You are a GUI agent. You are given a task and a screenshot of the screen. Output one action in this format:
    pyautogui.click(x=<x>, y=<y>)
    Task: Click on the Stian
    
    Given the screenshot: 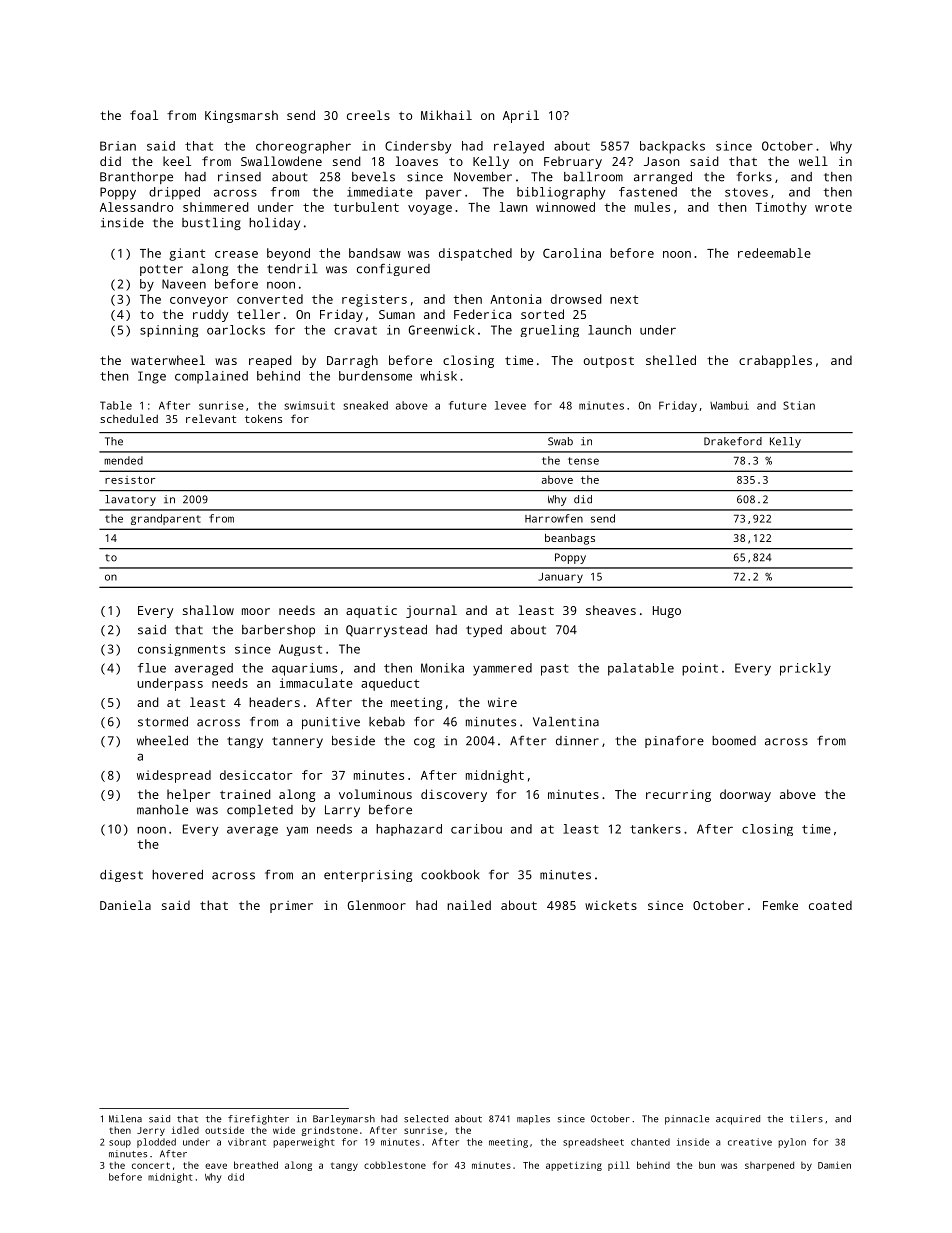 What is the action you would take?
    pyautogui.click(x=799, y=405)
